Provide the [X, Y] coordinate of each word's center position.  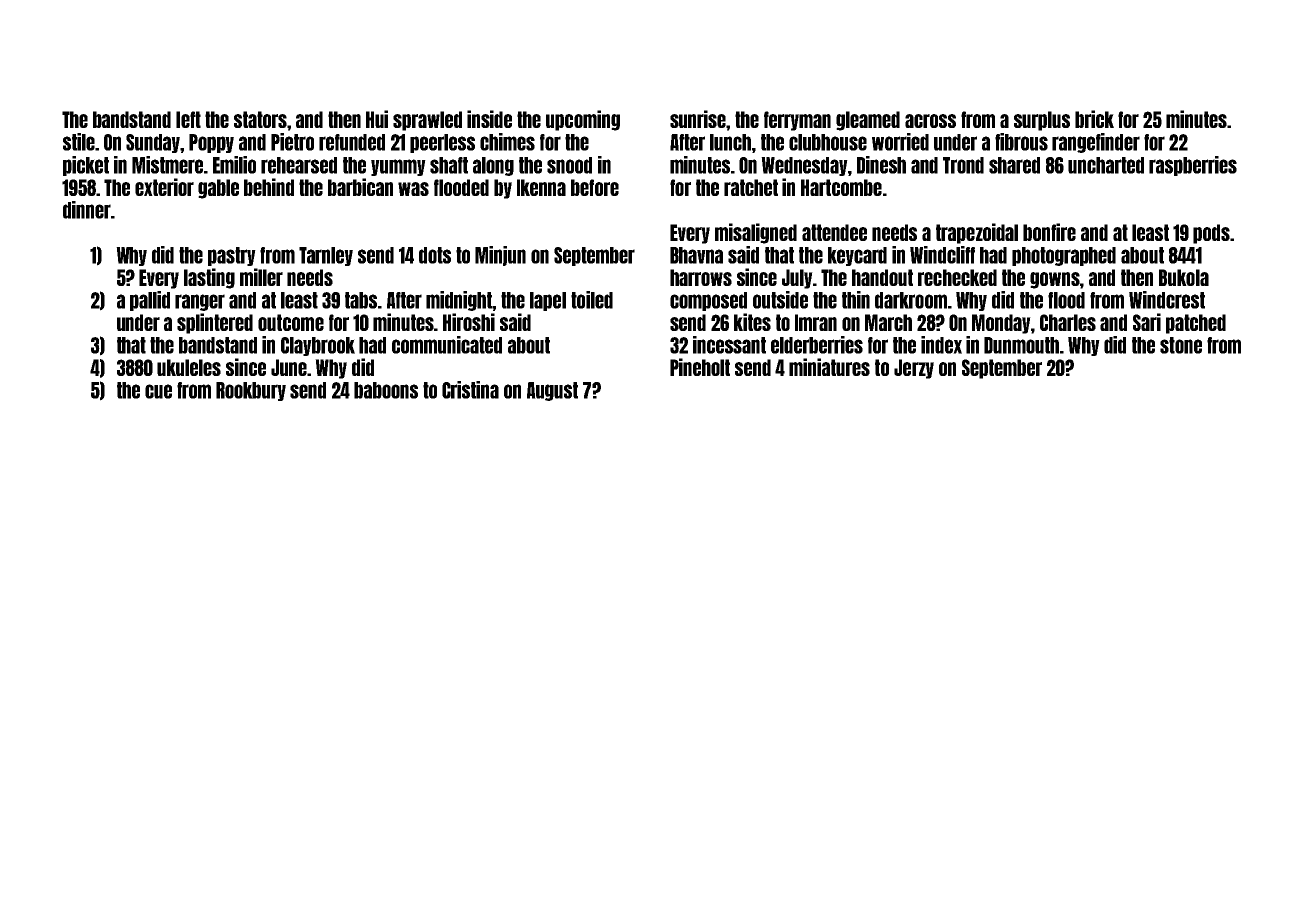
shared [1014, 165]
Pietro [292, 142]
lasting [209, 278]
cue [158, 391]
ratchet [751, 187]
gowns [1055, 280]
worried [900, 142]
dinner [87, 210]
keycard [857, 256]
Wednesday [804, 166]
